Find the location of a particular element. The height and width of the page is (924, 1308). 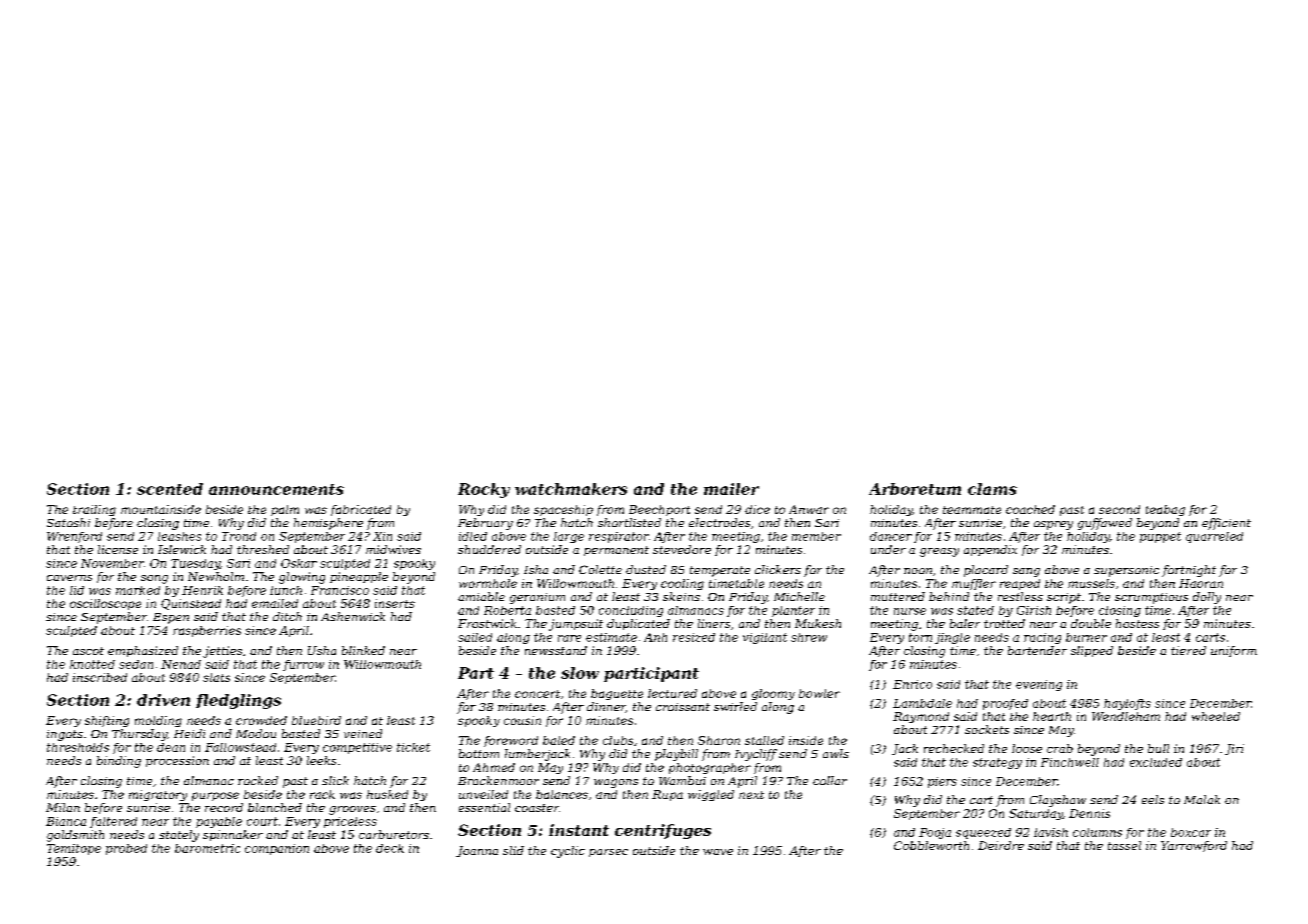

trotted is located at coordinates (1004, 623).
